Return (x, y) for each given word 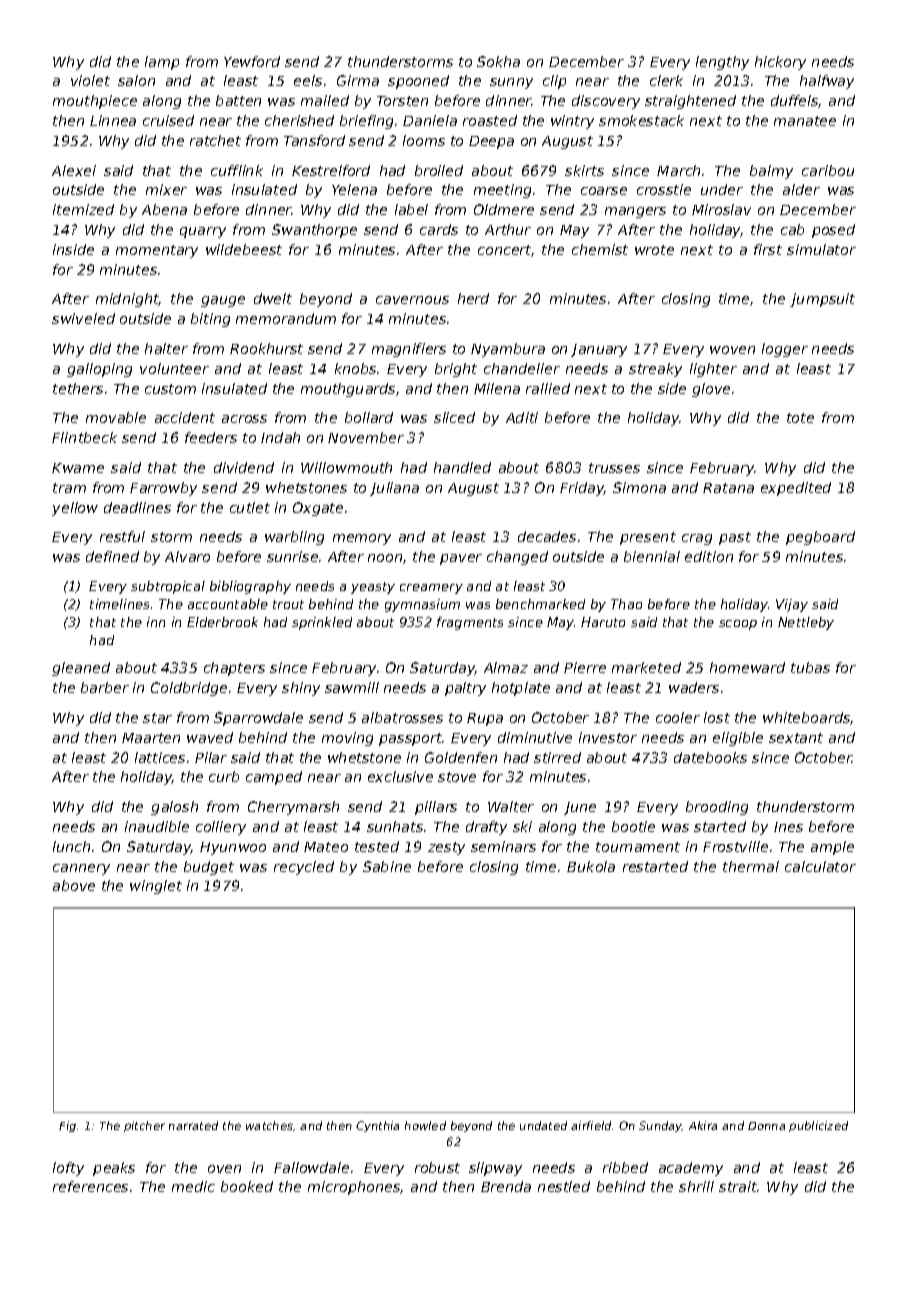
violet (90, 80)
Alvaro (187, 556)
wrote (654, 250)
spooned (418, 82)
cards (439, 229)
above (74, 885)
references (90, 1186)
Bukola (591, 866)
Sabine (387, 866)
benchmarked (540, 604)
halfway (827, 82)
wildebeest (244, 249)
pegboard (820, 538)
